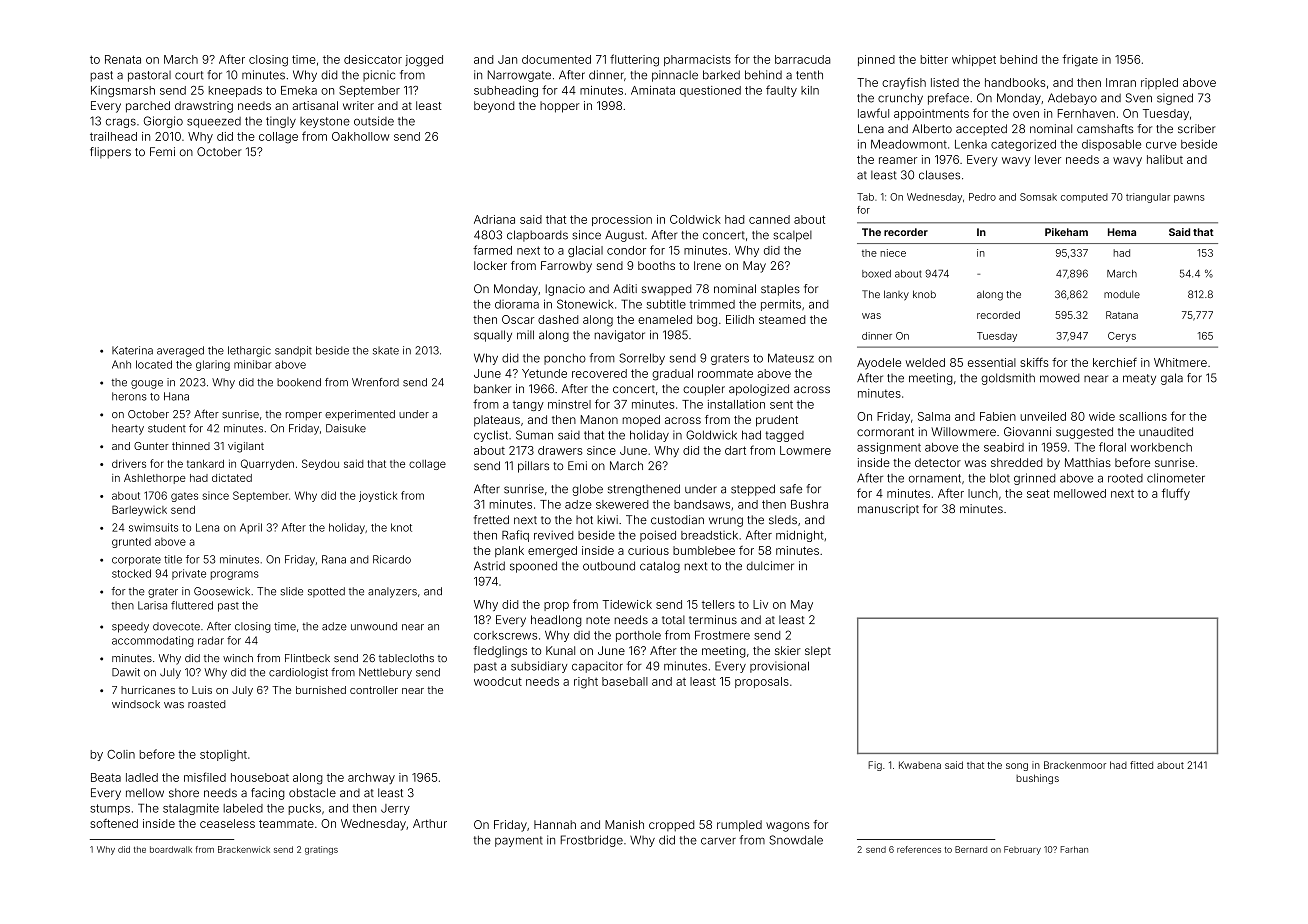  Describe the element at coordinates (162, 151) in the document. I see `Femi` at that location.
